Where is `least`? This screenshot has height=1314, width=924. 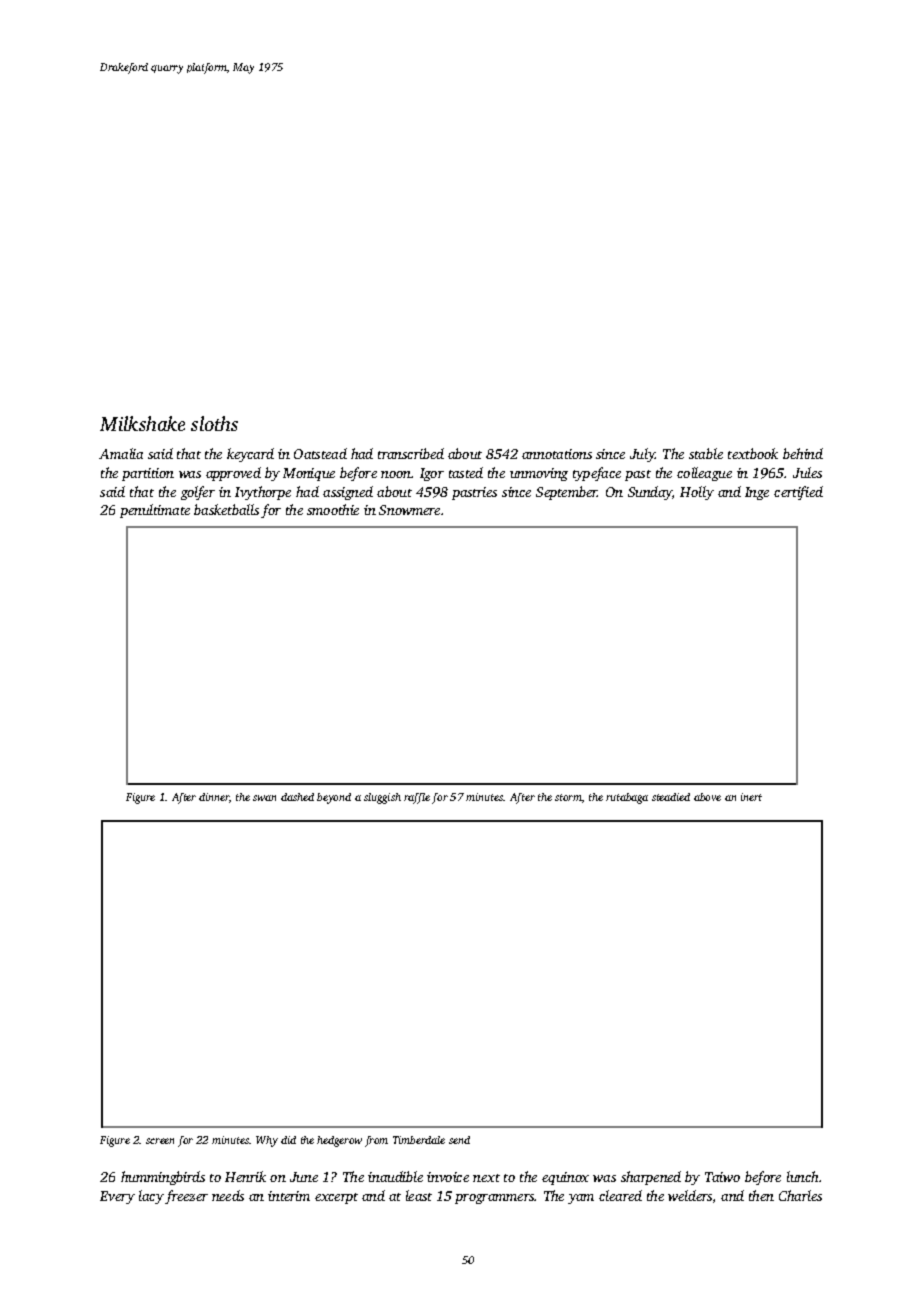 least is located at coordinates (419, 1195).
